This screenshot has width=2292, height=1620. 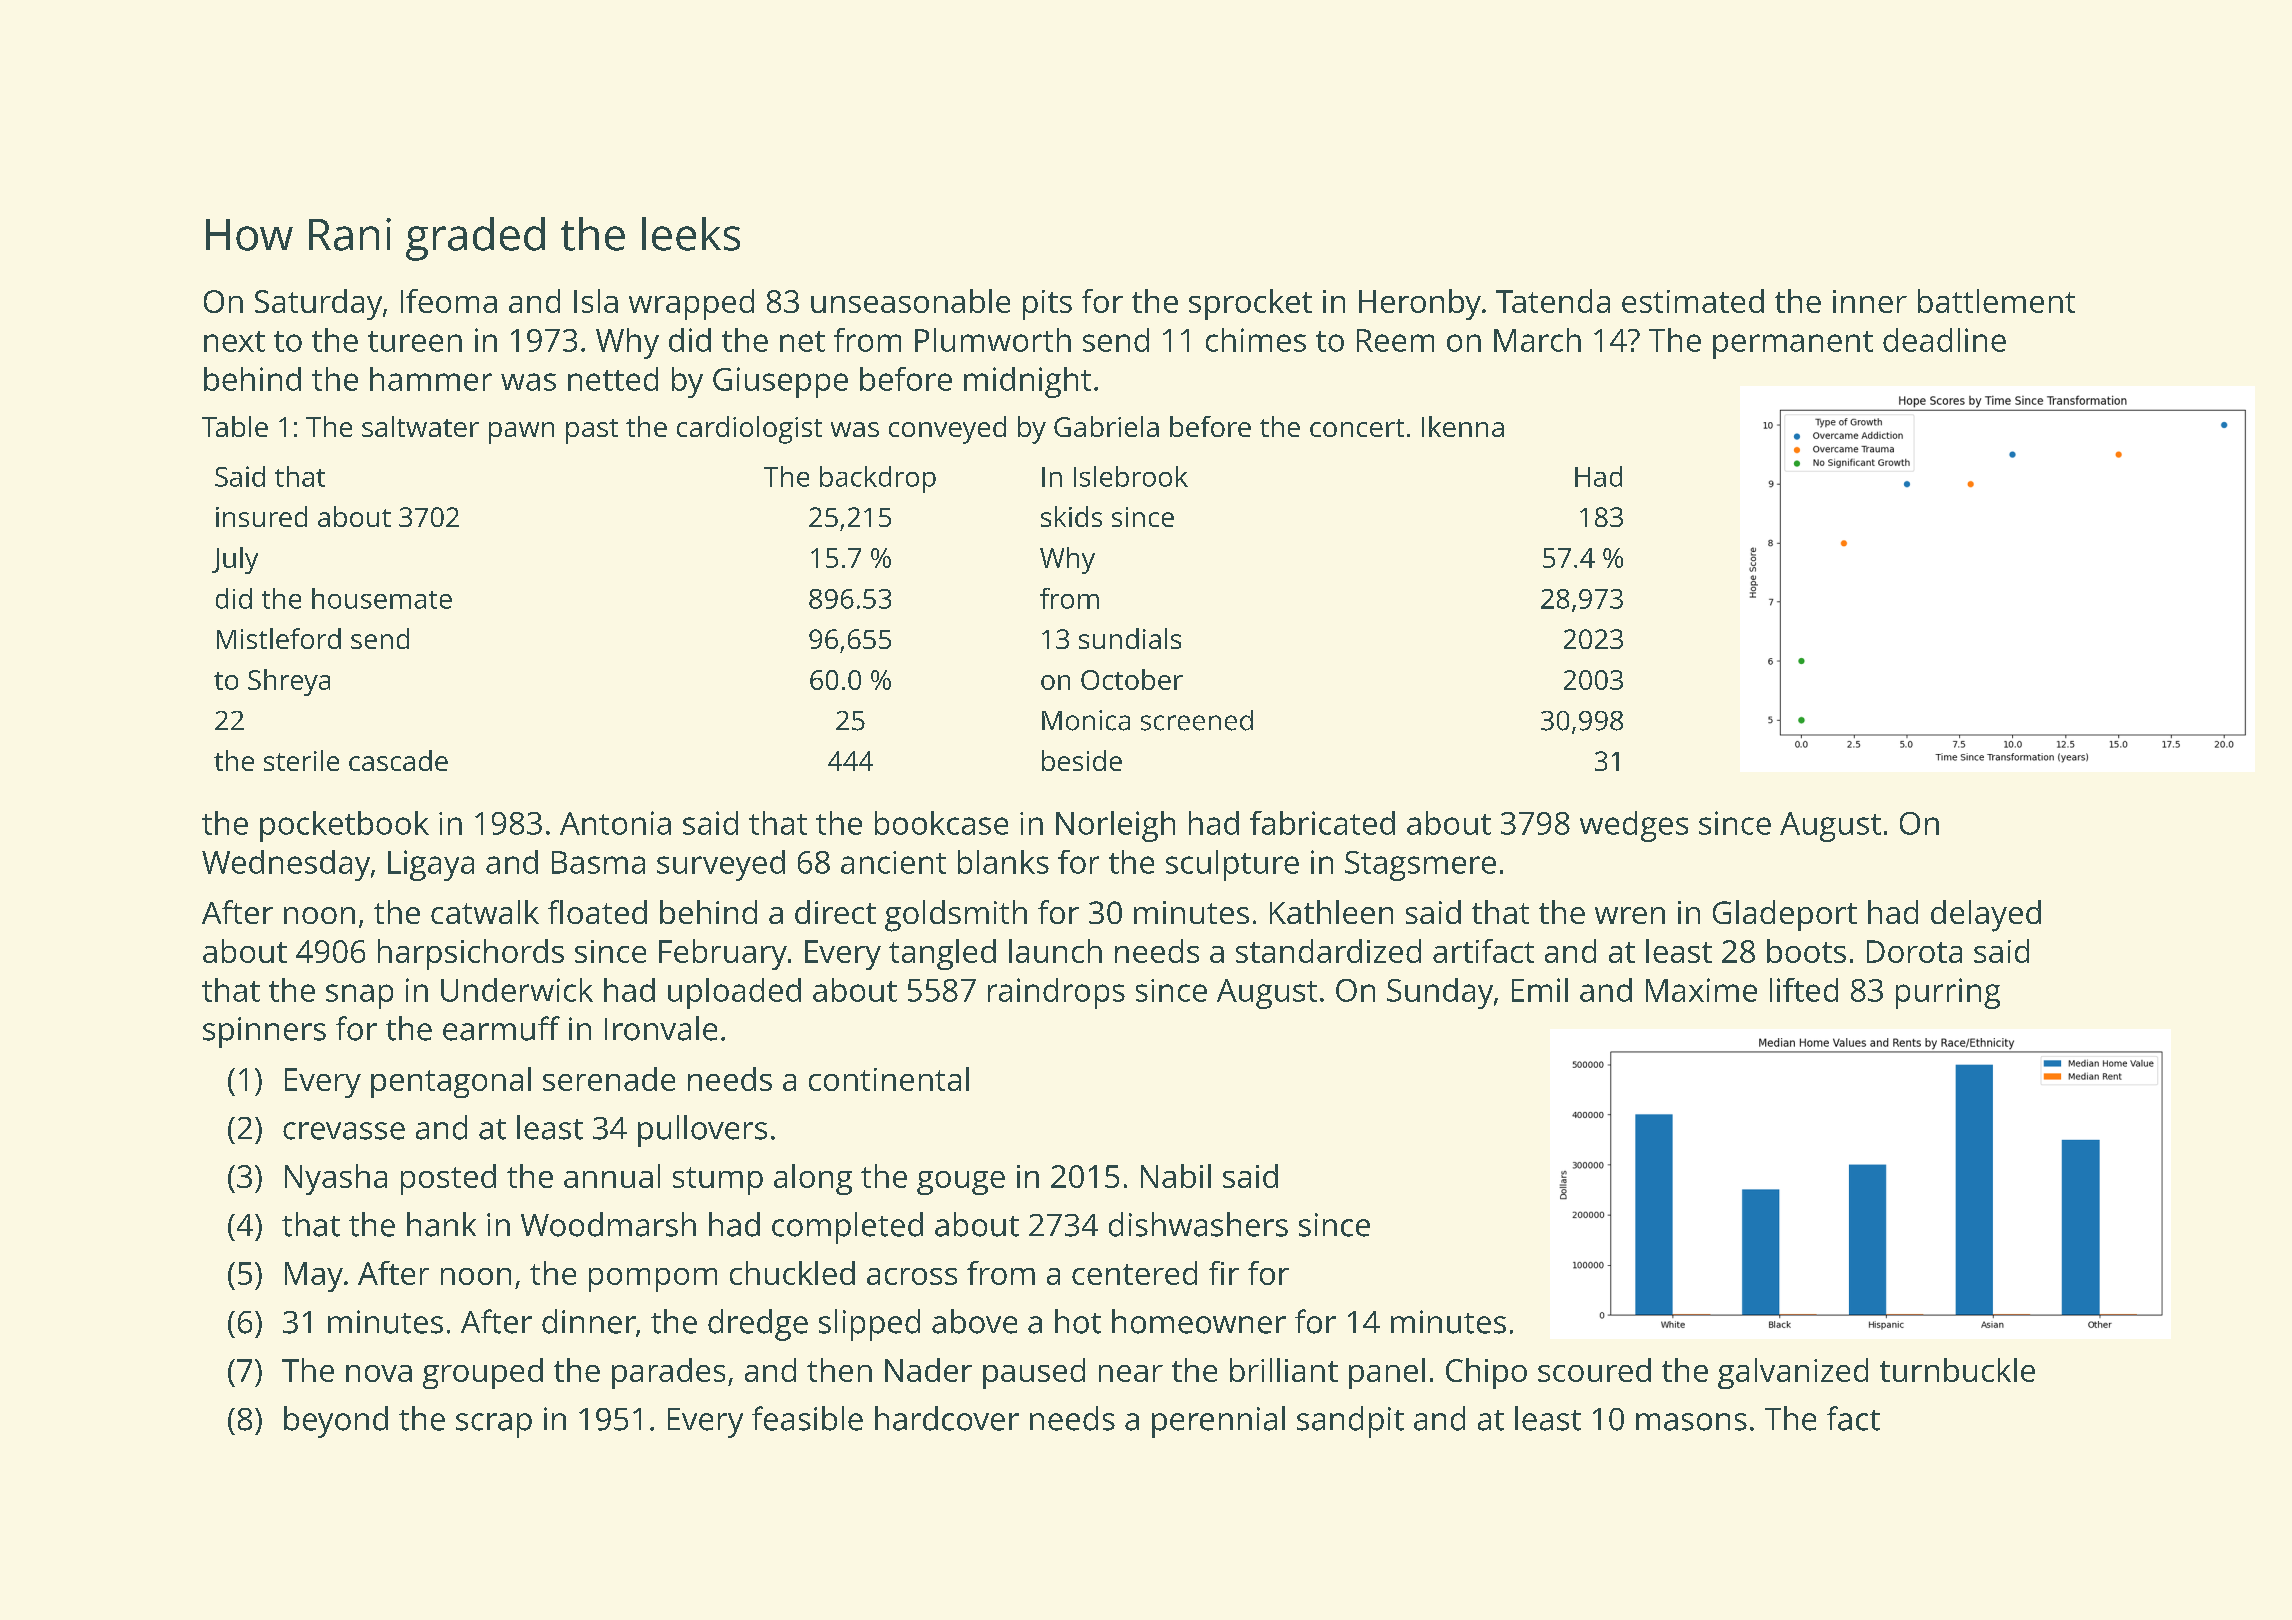 What do you see at coordinates (1086, 720) in the screenshot?
I see `Monica` at bounding box center [1086, 720].
